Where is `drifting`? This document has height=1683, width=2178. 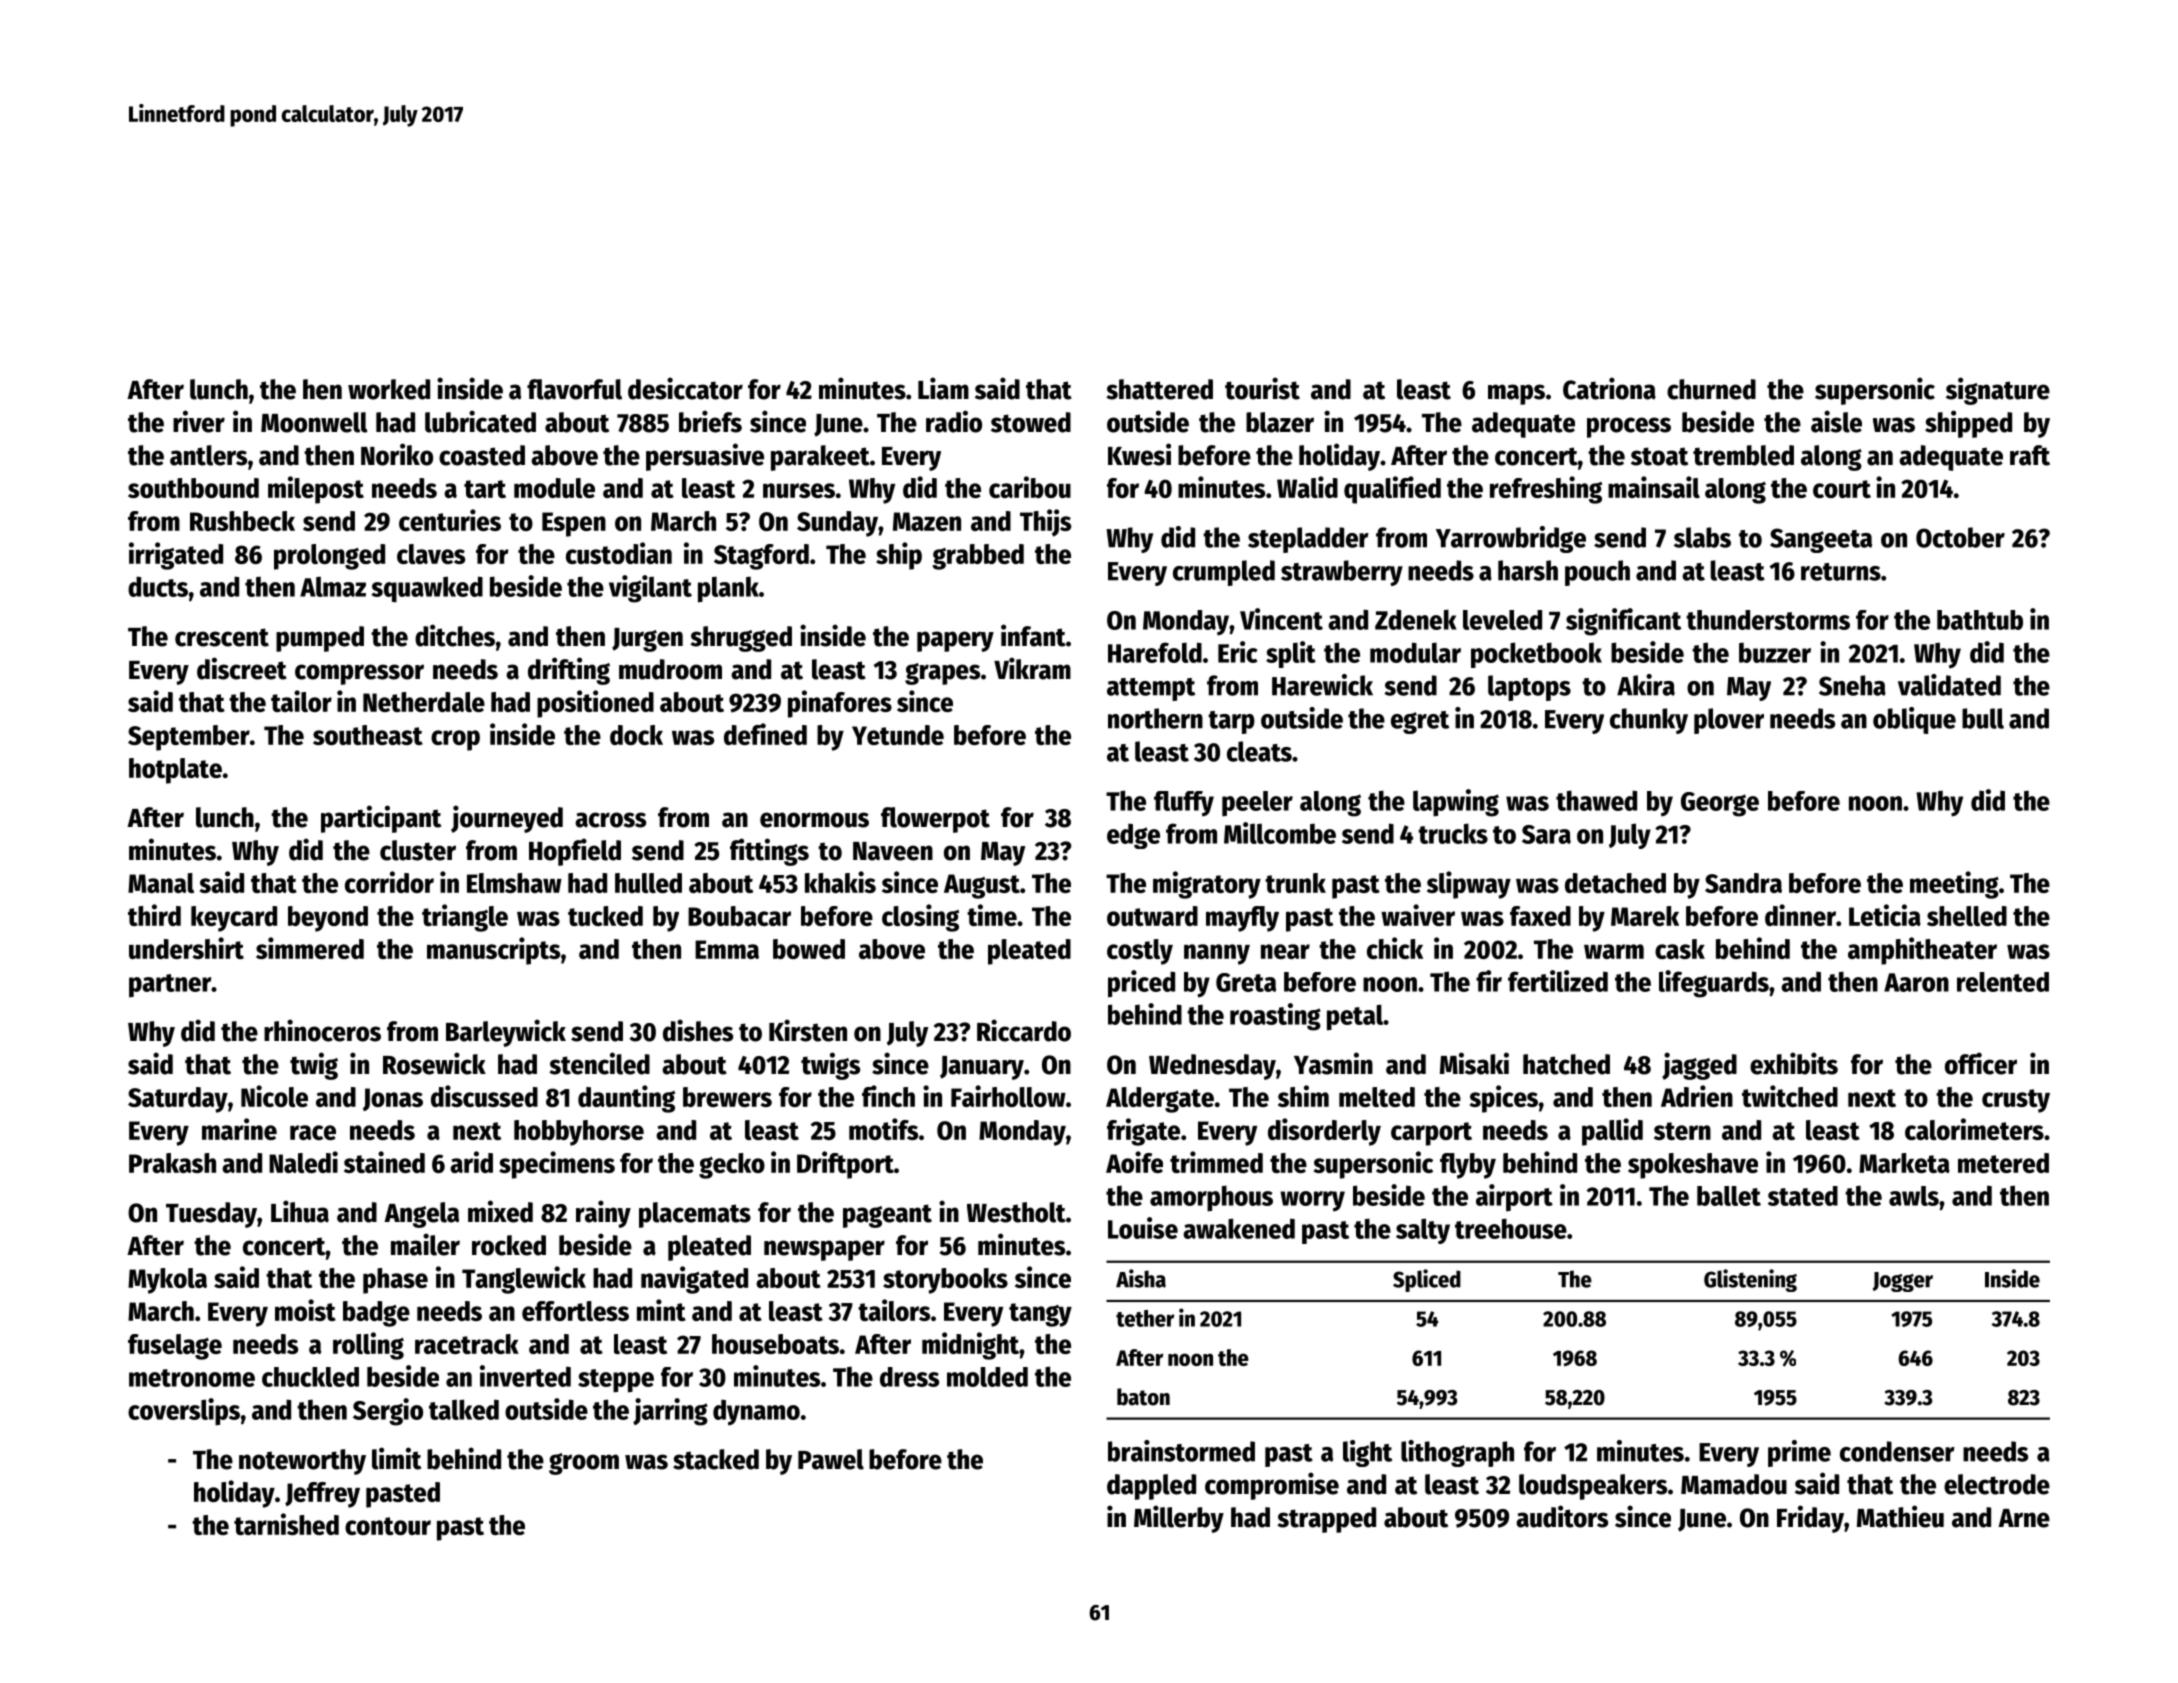
drifting is located at coordinates (569, 671).
